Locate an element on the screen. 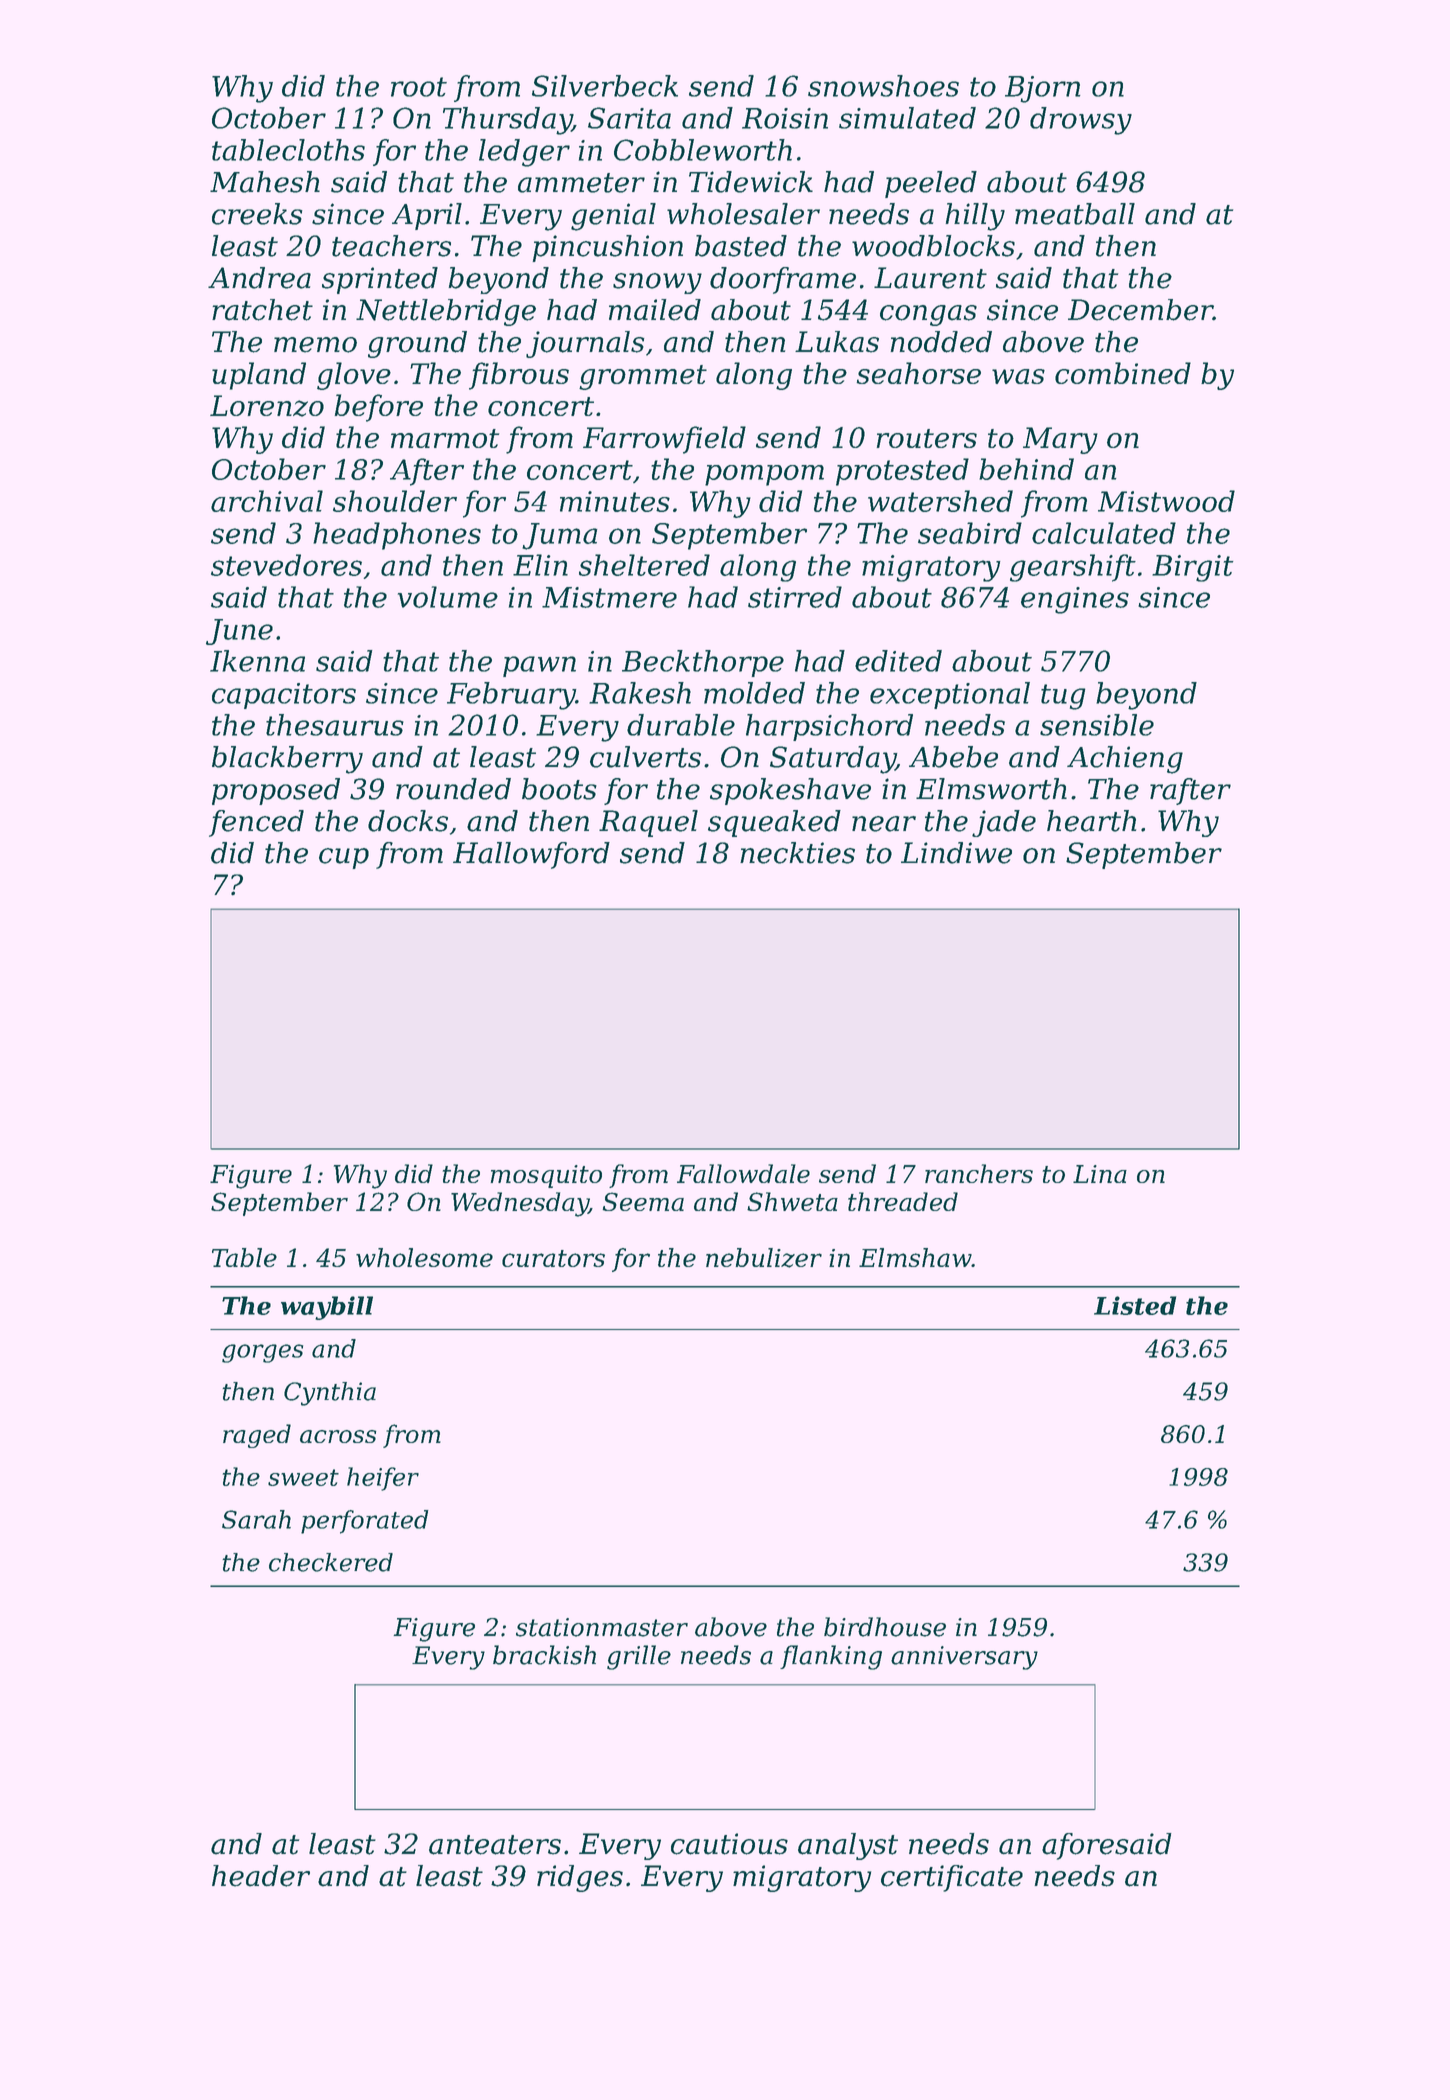 The image size is (1450, 2100). anteaters is located at coordinates (495, 1845).
